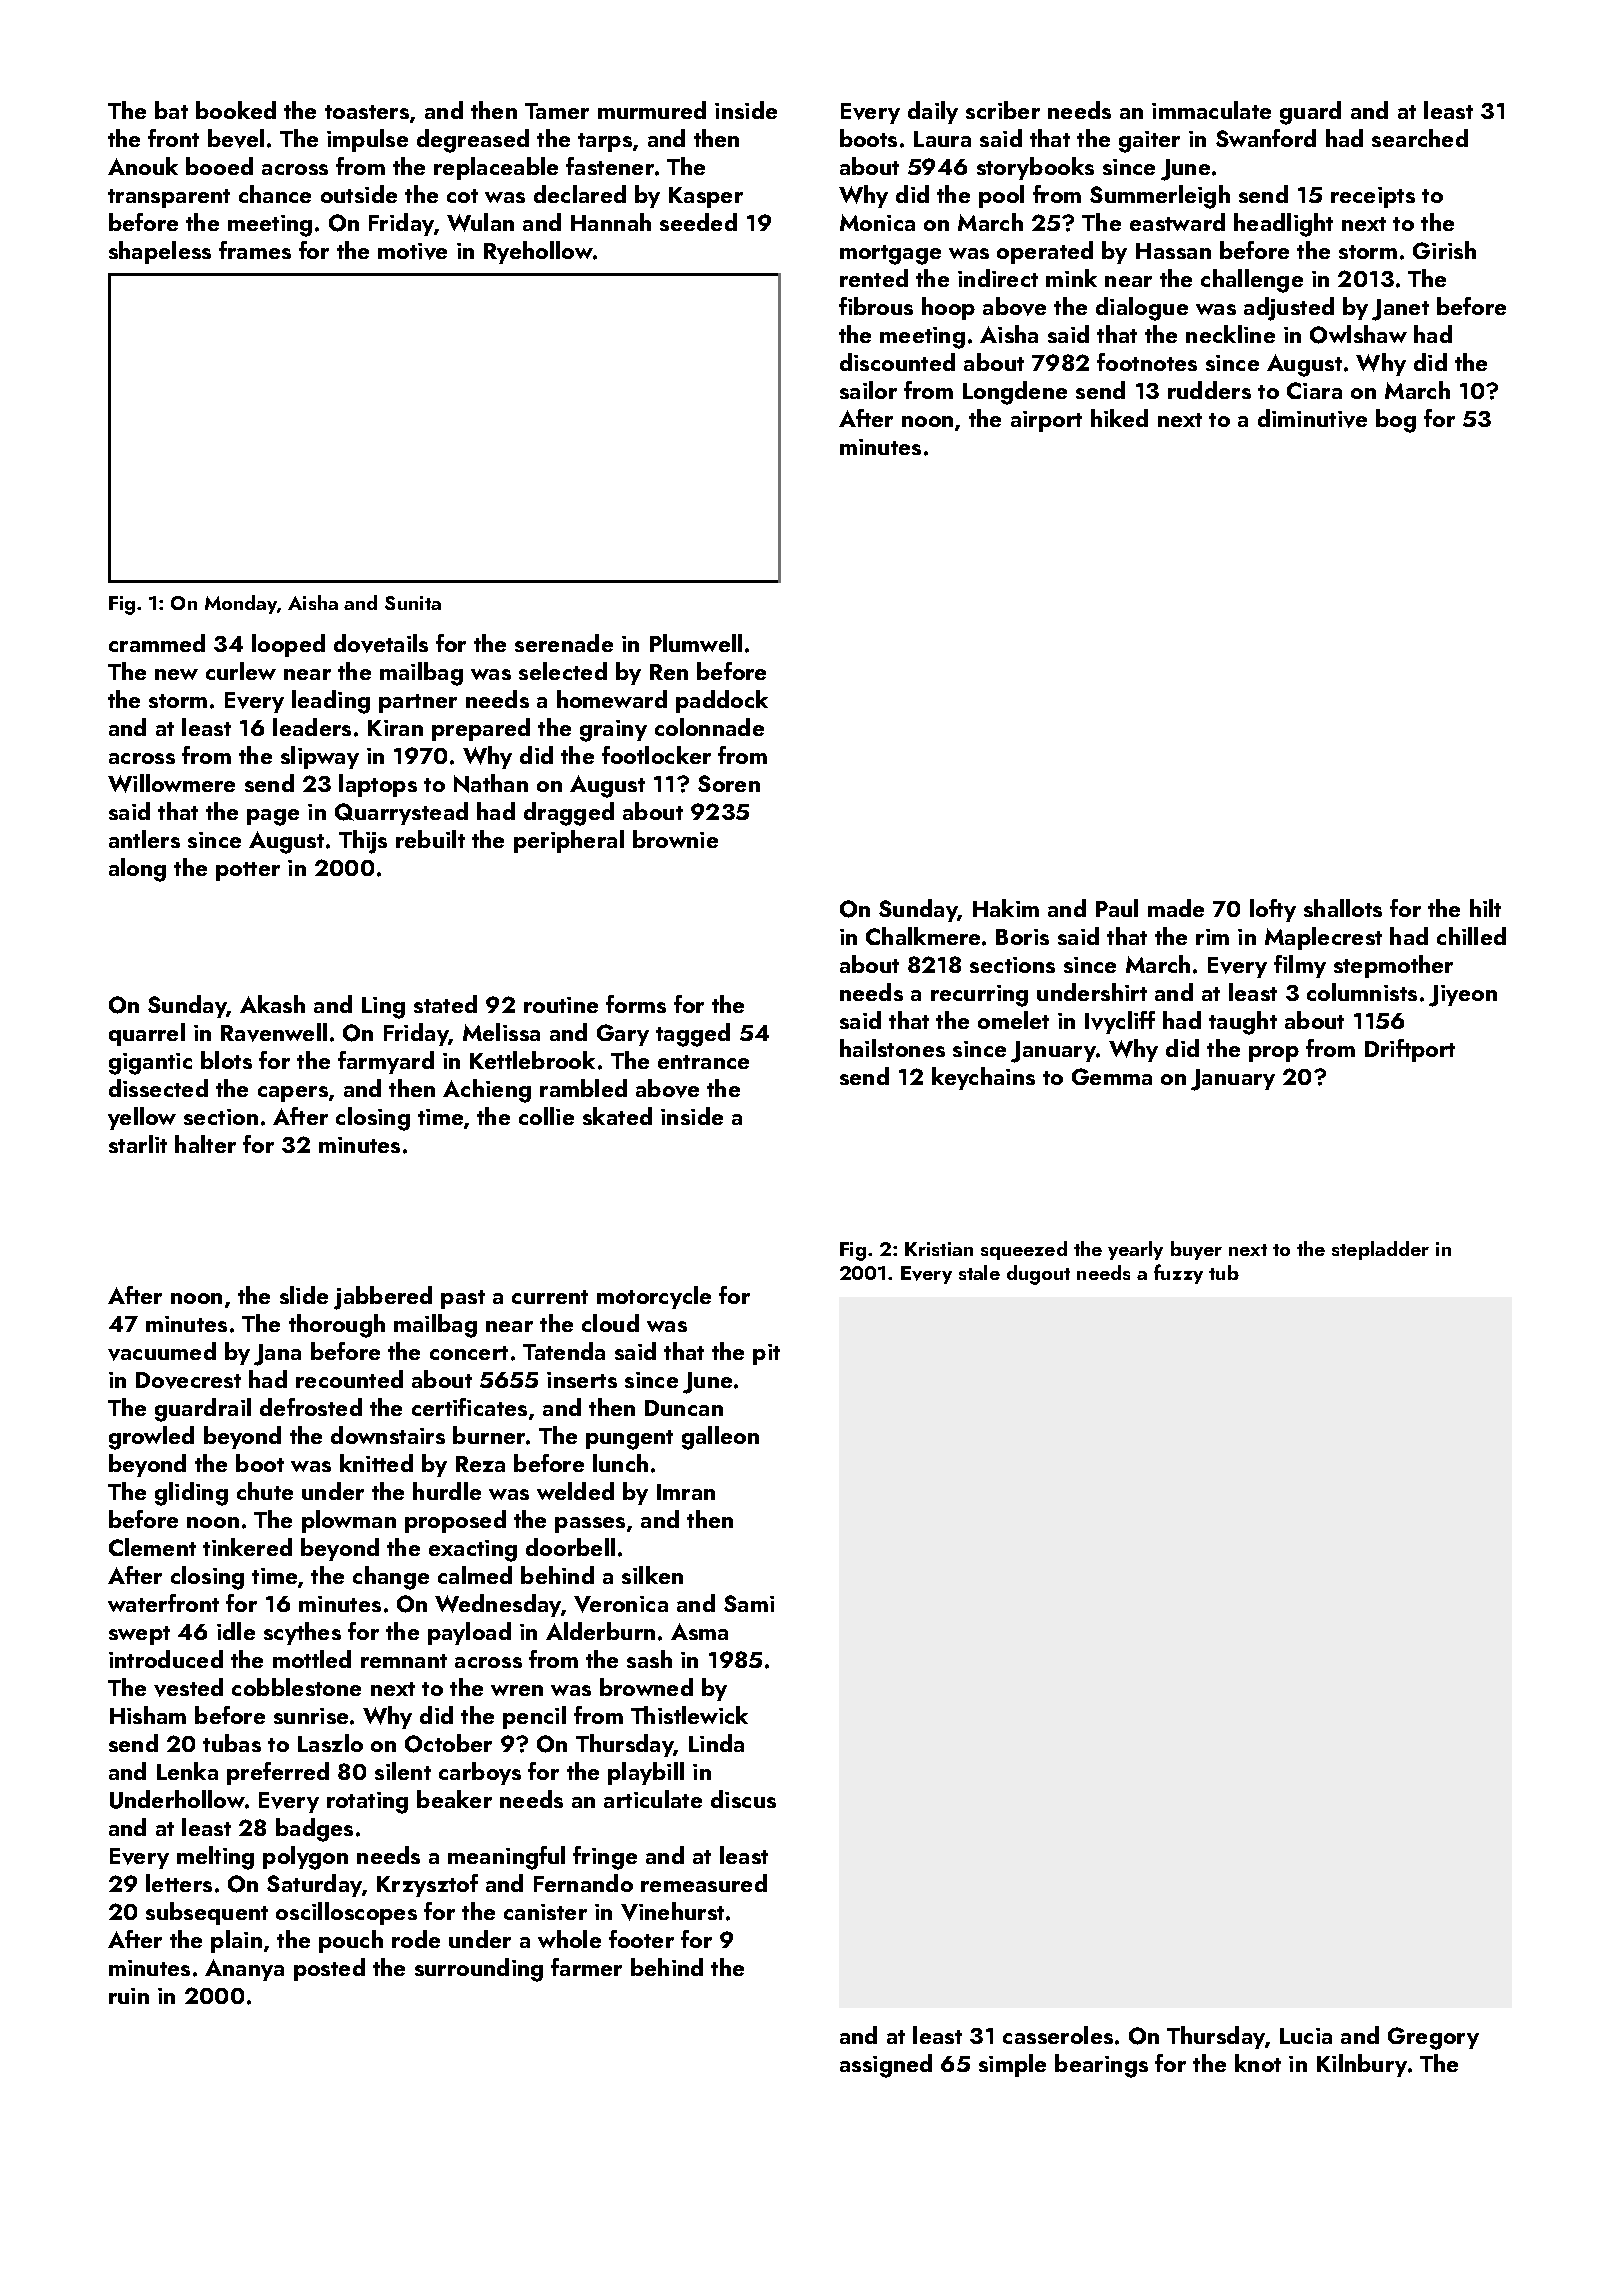 The width and height of the page is (1620, 2292). Describe the element at coordinates (636, 1004) in the page. I see `forms` at that location.
